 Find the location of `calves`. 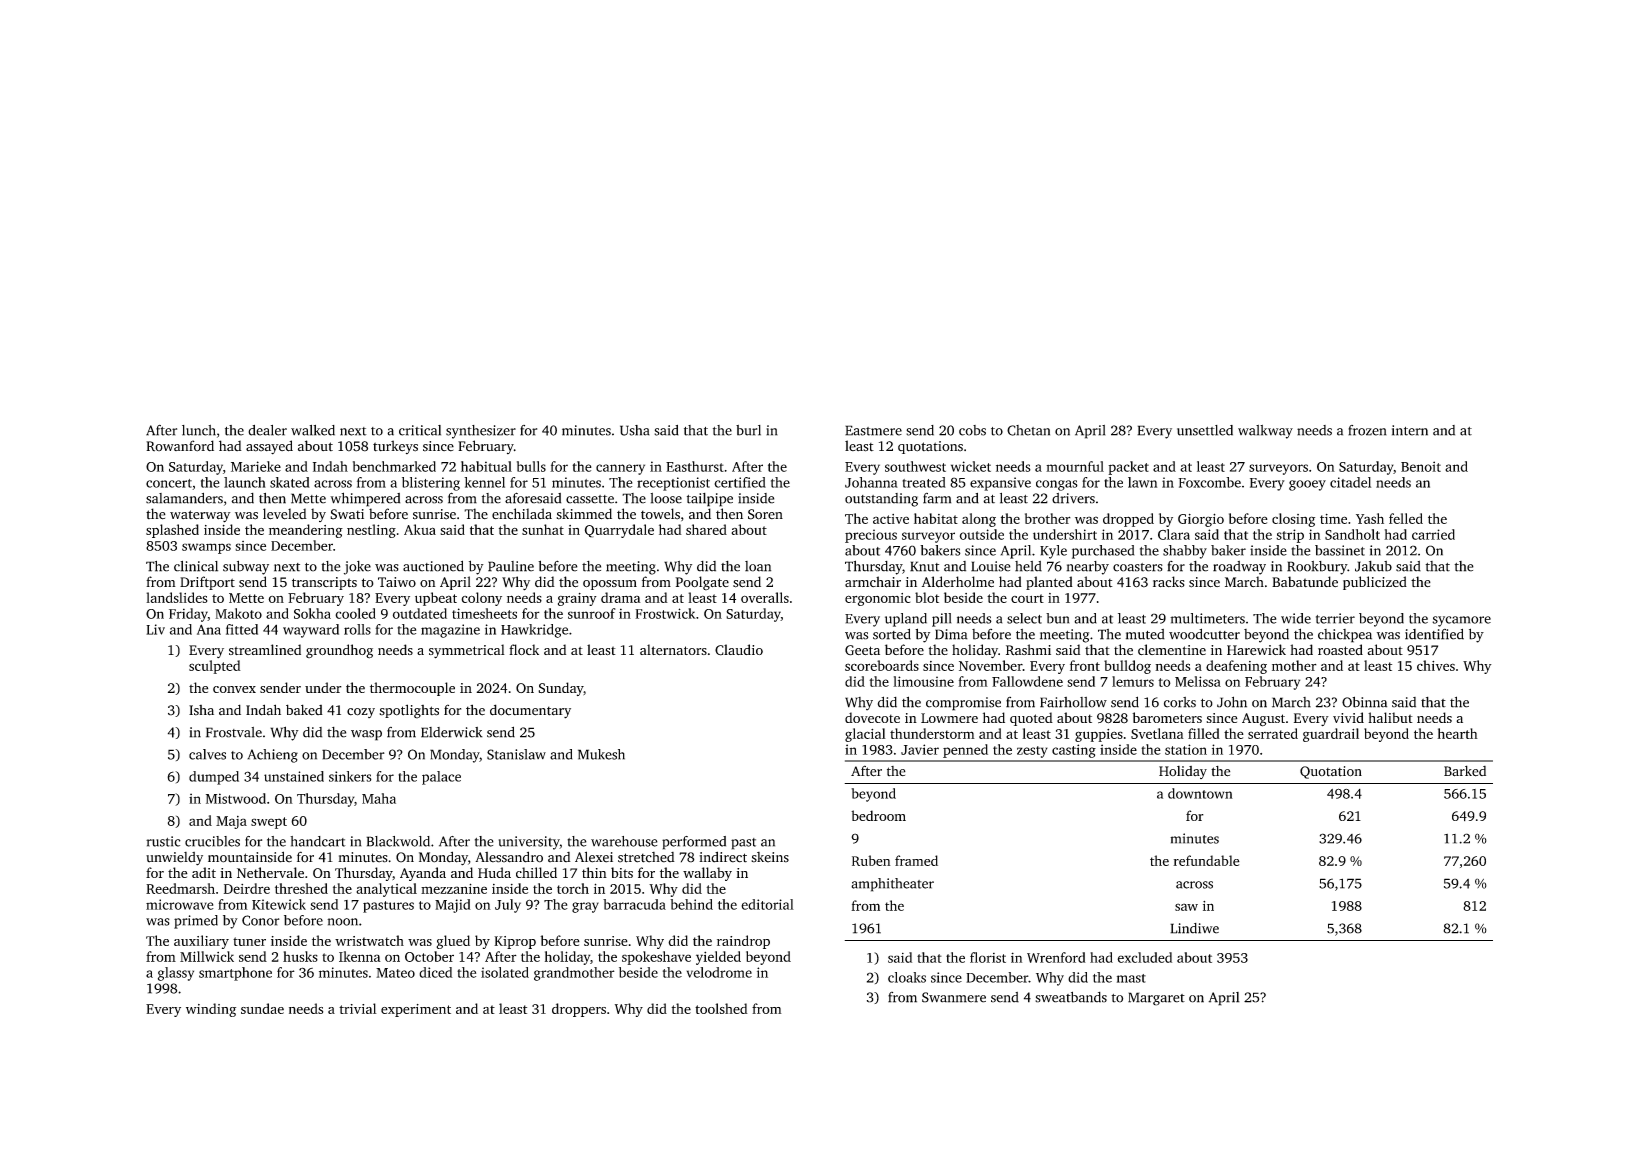

calves is located at coordinates (207, 754).
